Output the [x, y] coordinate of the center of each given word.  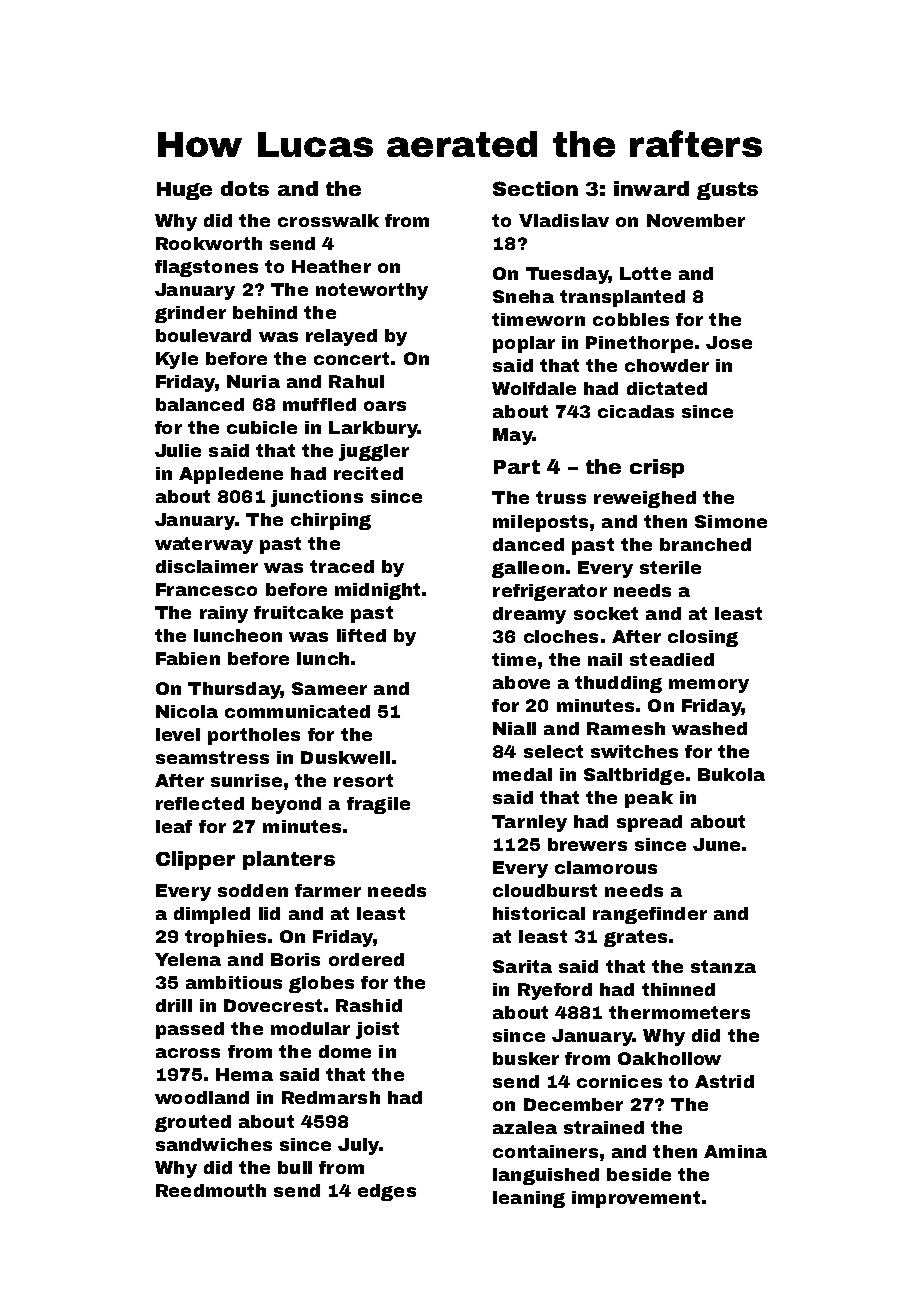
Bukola [731, 774]
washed [709, 728]
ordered [366, 959]
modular [310, 1028]
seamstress [212, 757]
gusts [727, 191]
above [521, 682]
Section [535, 188]
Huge [184, 191]
